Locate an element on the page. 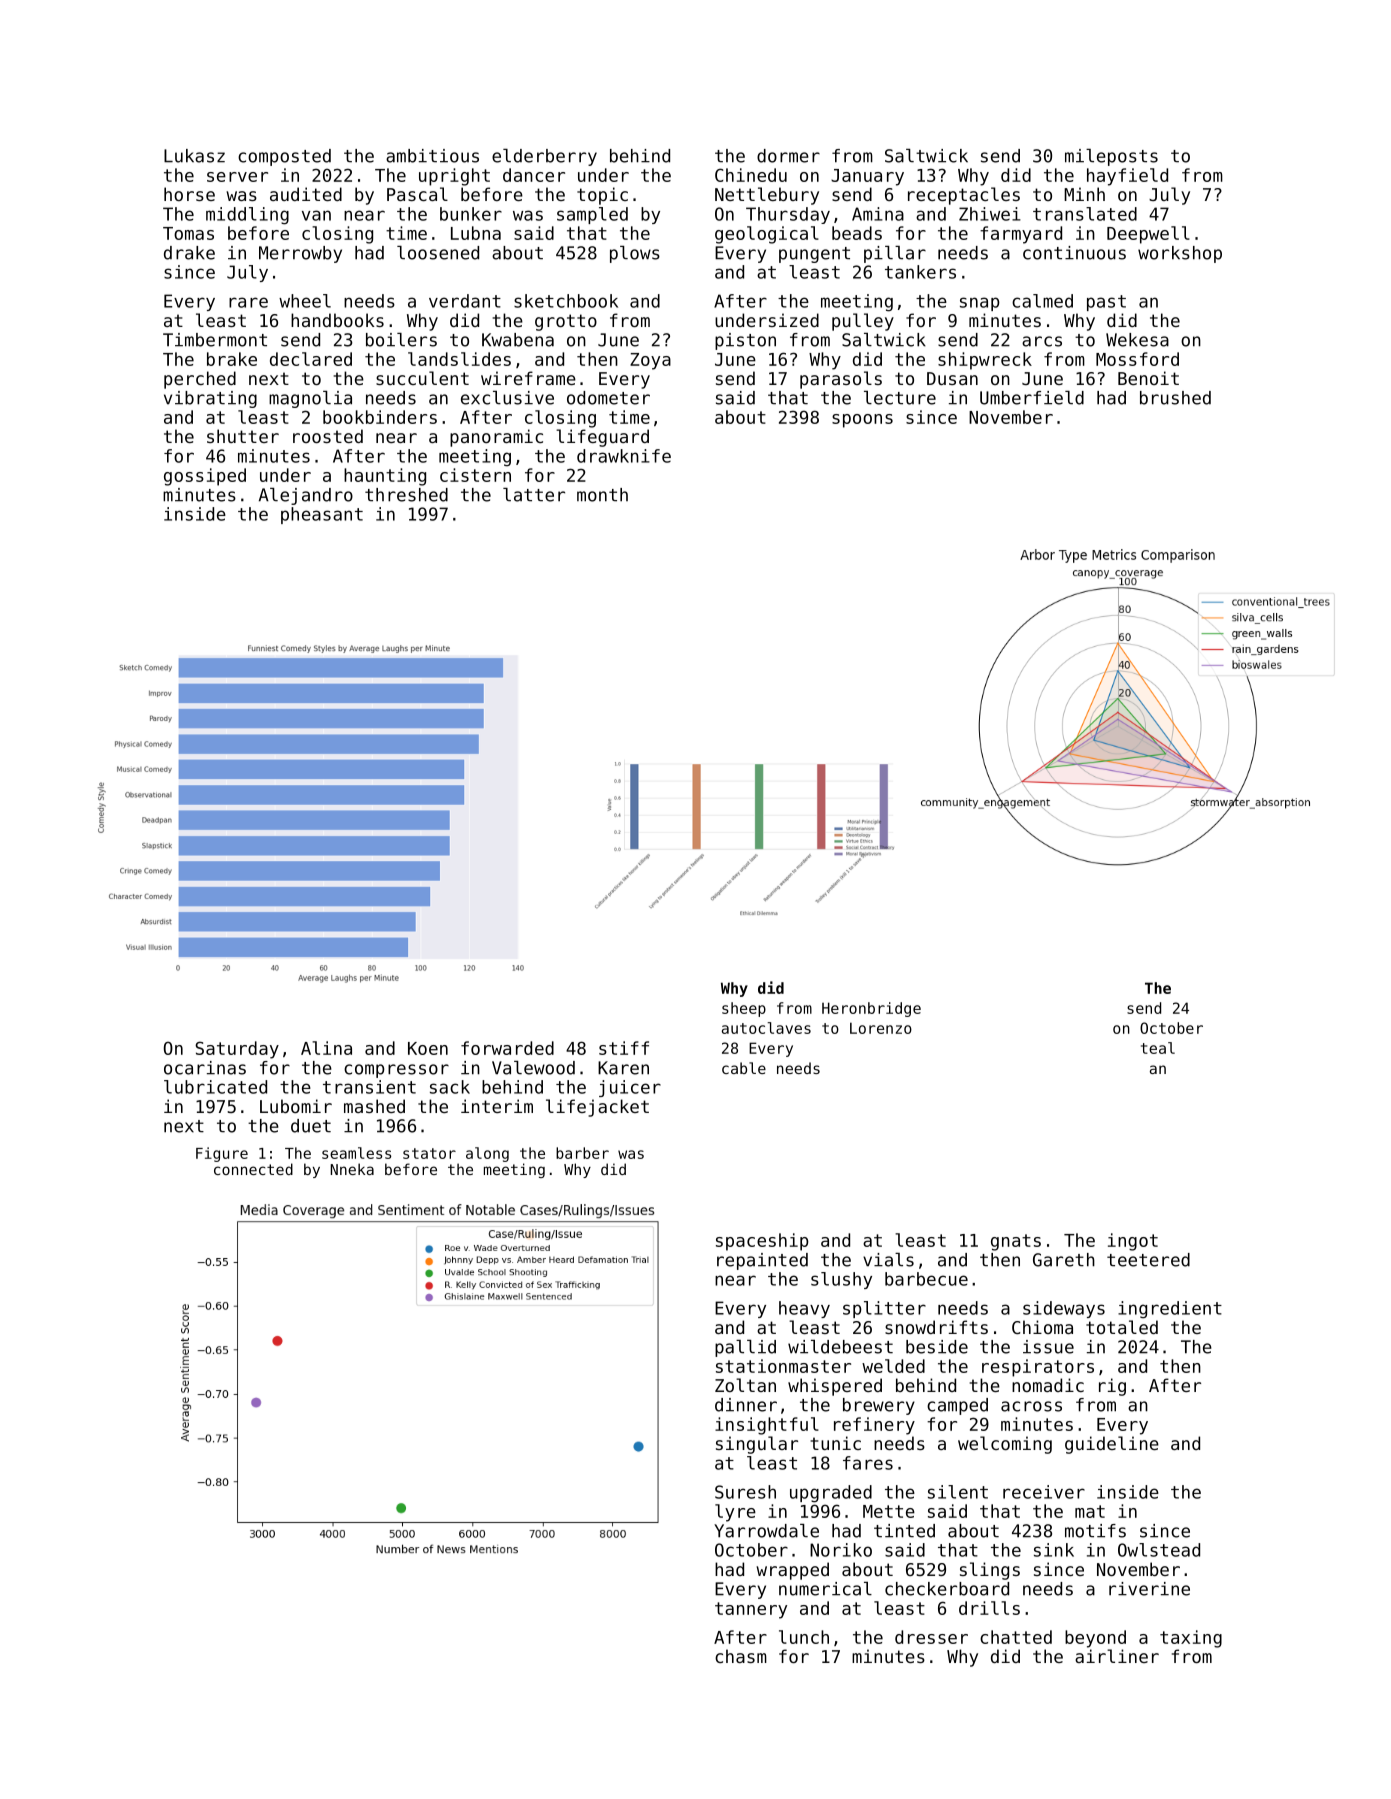 Image resolution: width=1391 pixels, height=1799 pixels. airliner is located at coordinates (1117, 1656).
